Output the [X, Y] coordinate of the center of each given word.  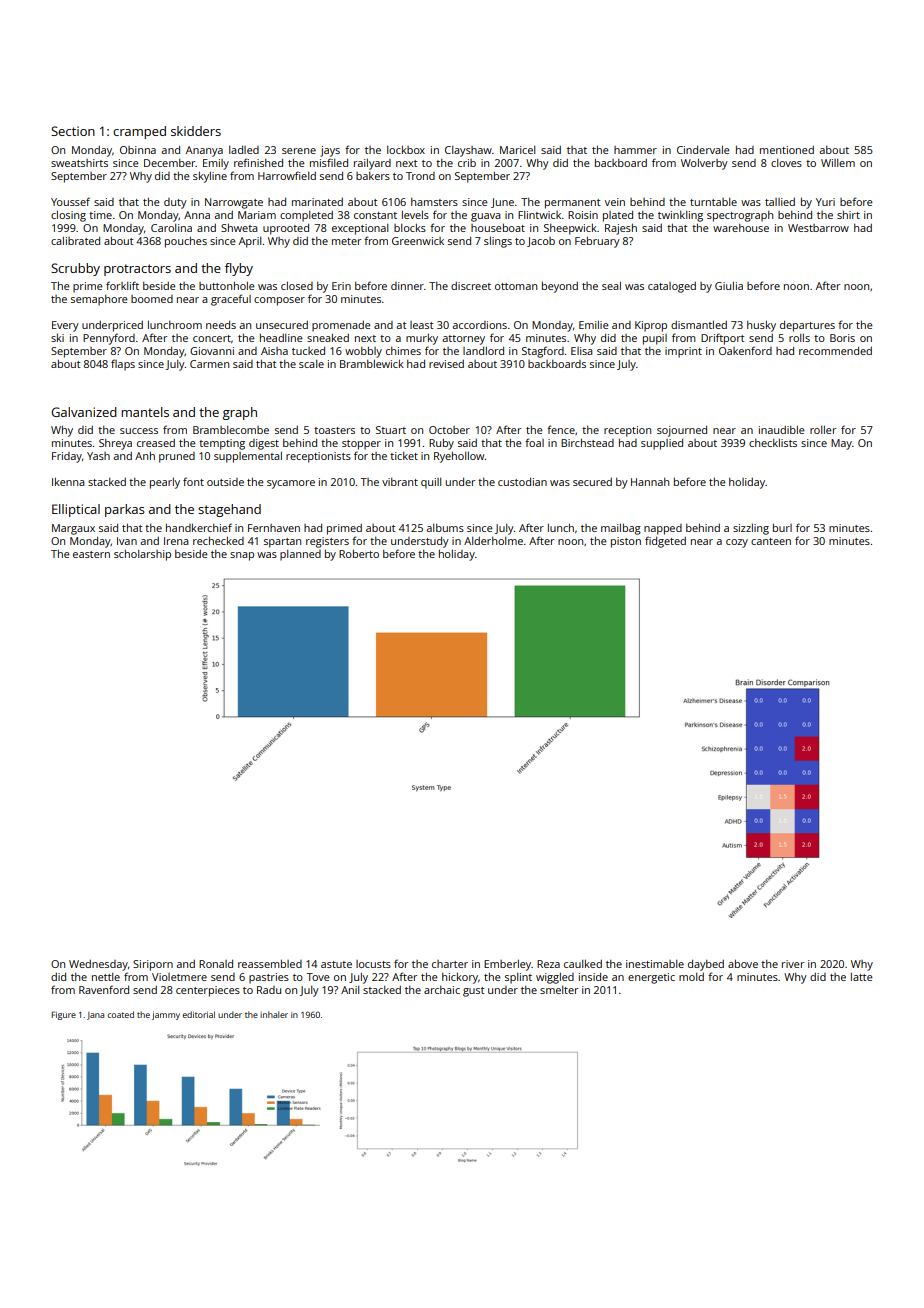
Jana [95, 1016]
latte [862, 977]
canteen [771, 541]
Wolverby [704, 164]
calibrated [75, 241]
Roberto [359, 554]
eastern [91, 554]
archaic [442, 990]
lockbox [406, 150]
